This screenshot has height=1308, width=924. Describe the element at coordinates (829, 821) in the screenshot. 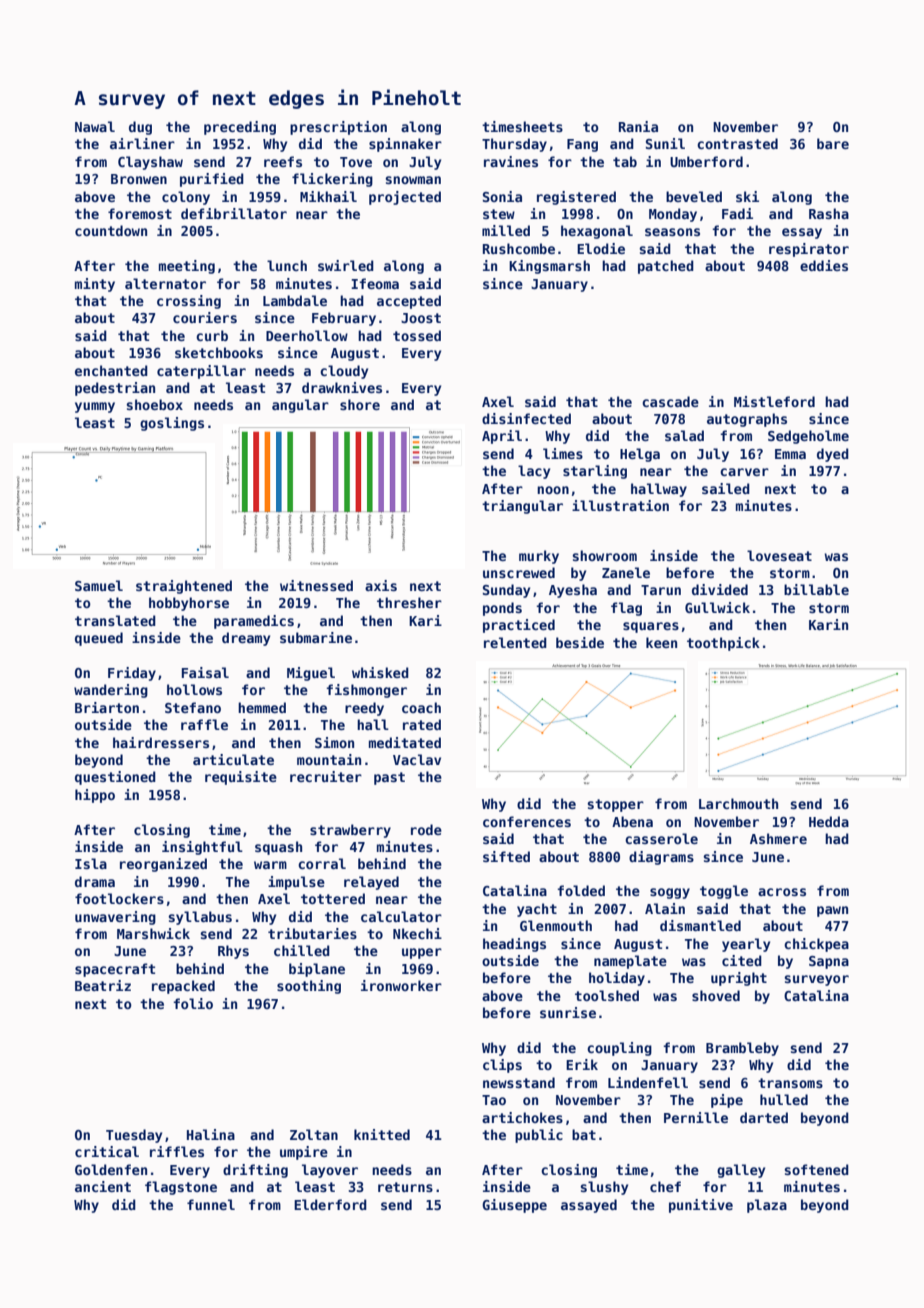

I see `Hedda` at that location.
